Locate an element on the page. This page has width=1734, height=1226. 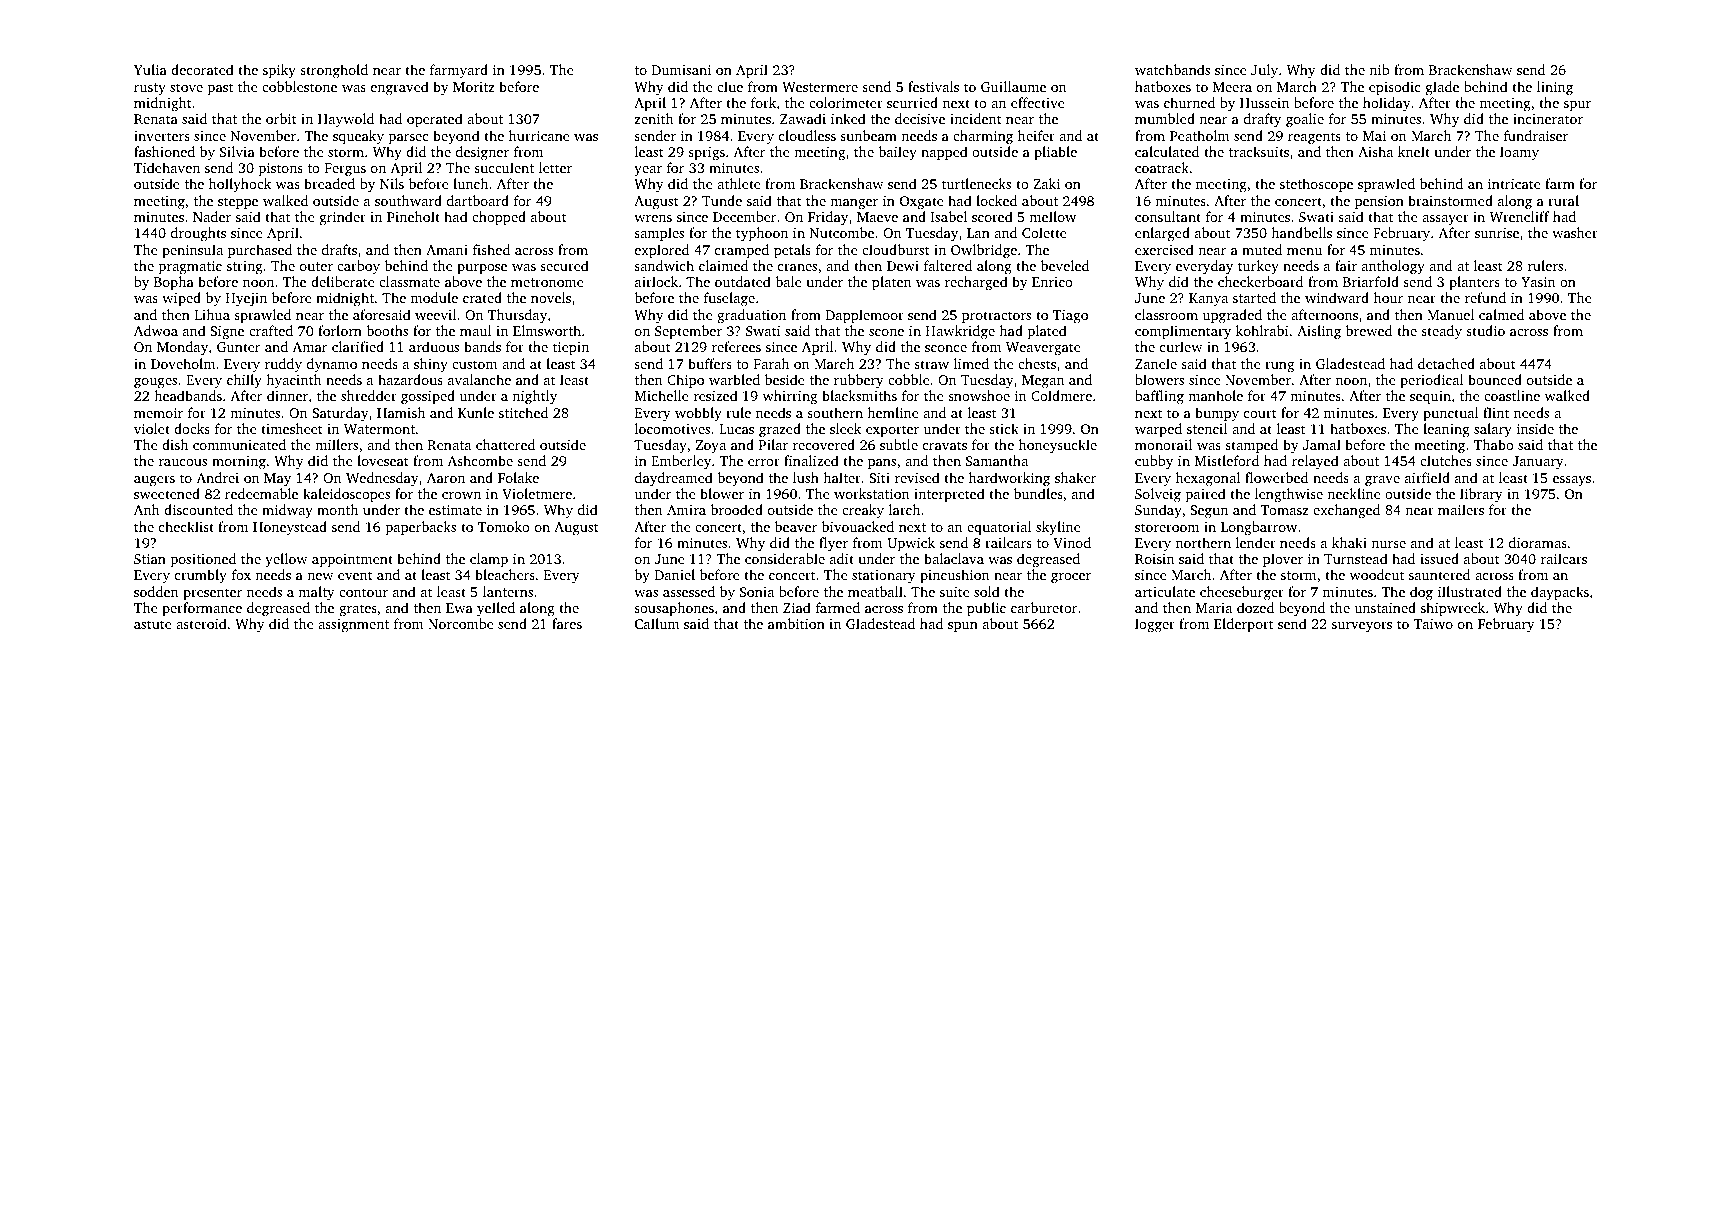
recharged is located at coordinates (976, 283).
